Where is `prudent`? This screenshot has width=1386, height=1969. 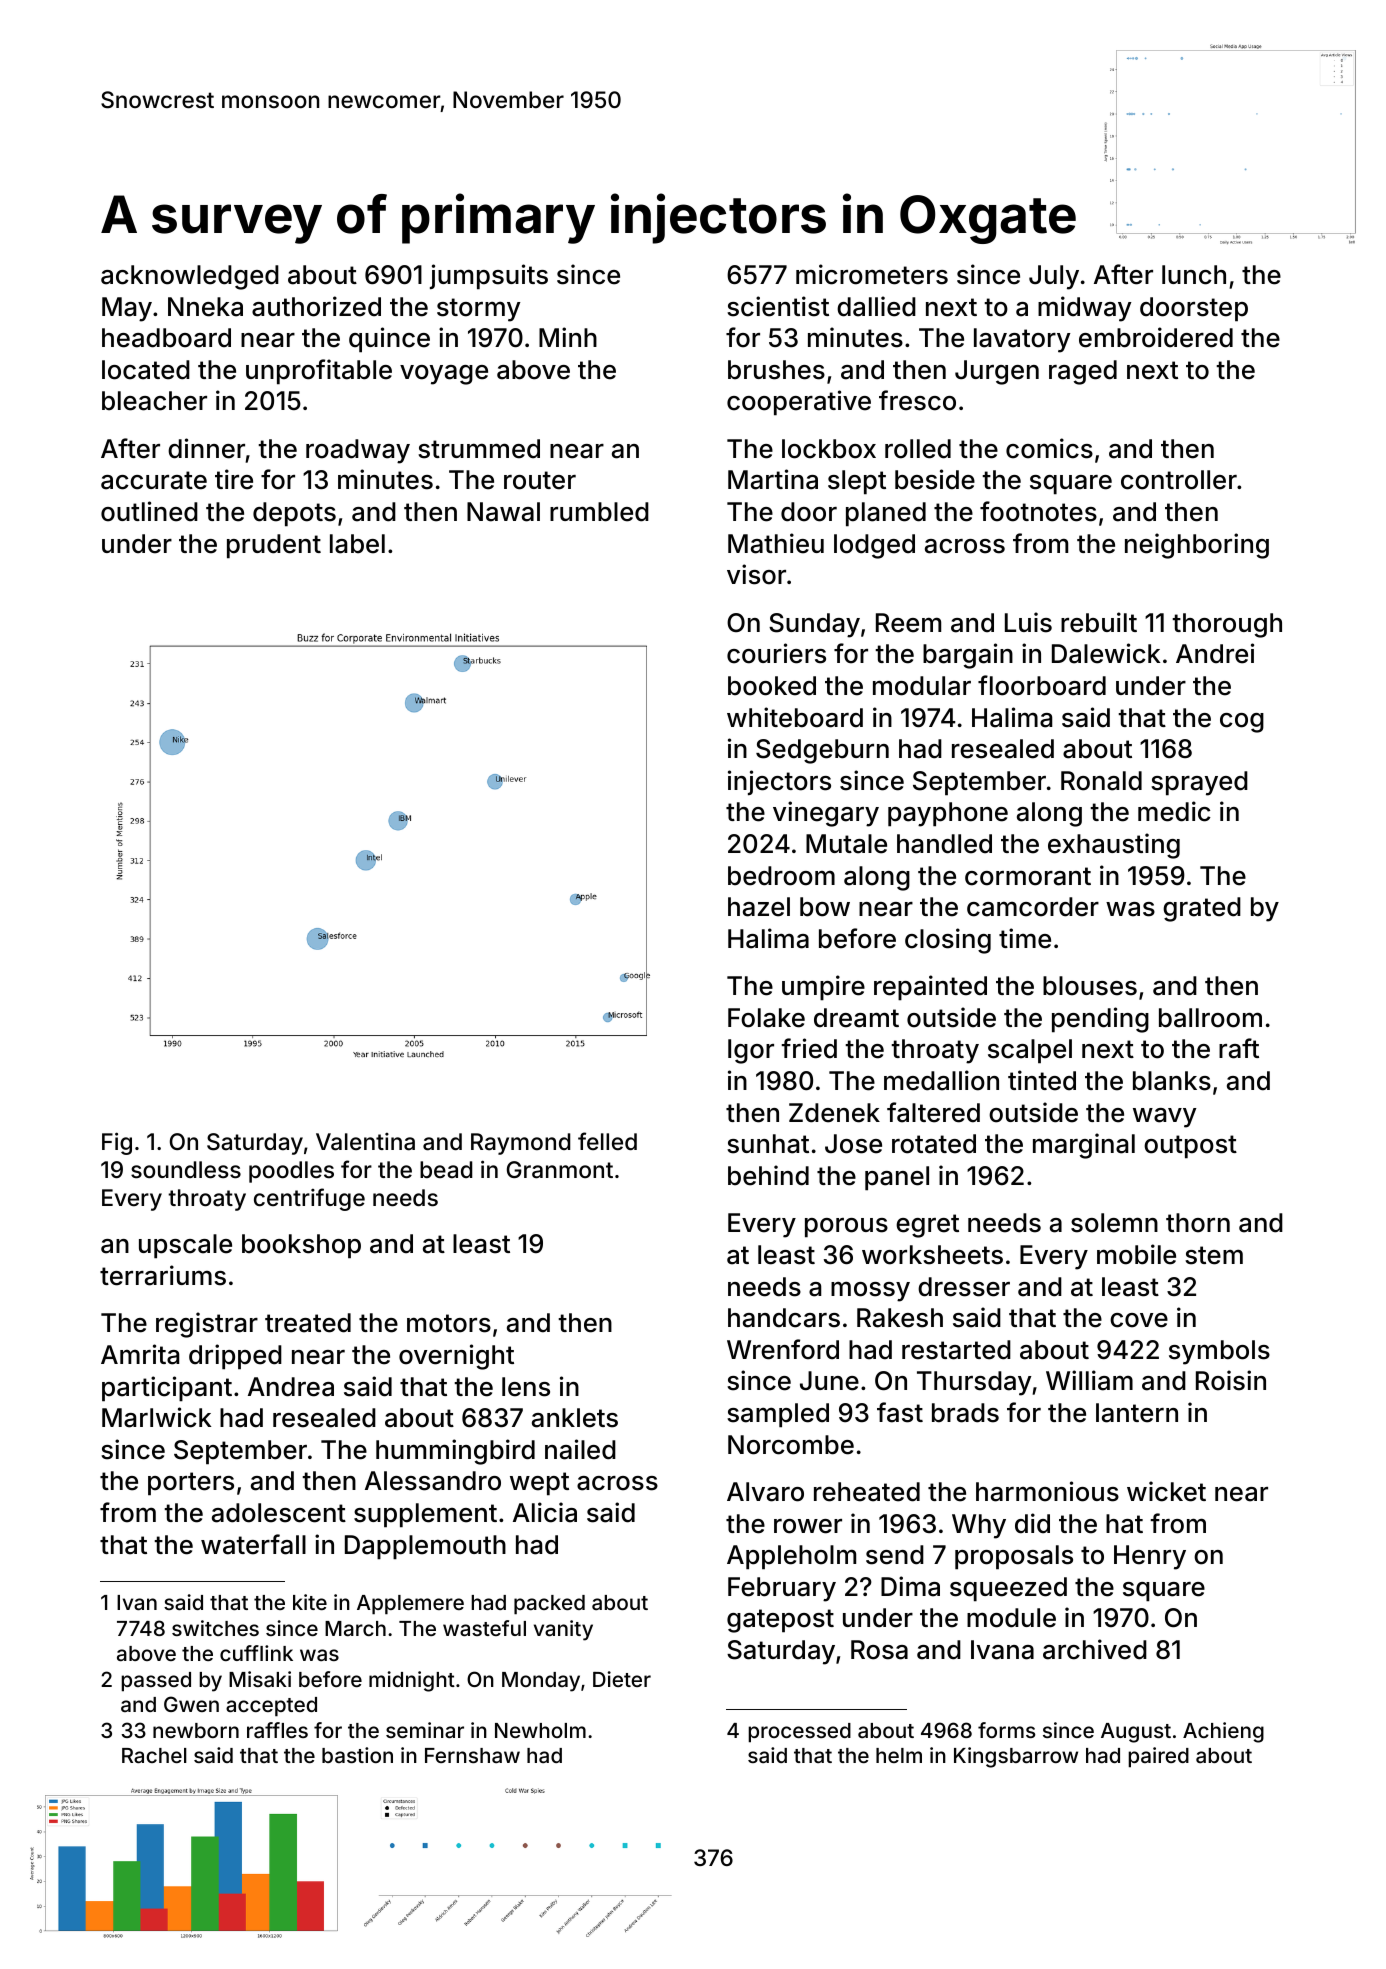 prudent is located at coordinates (274, 546).
